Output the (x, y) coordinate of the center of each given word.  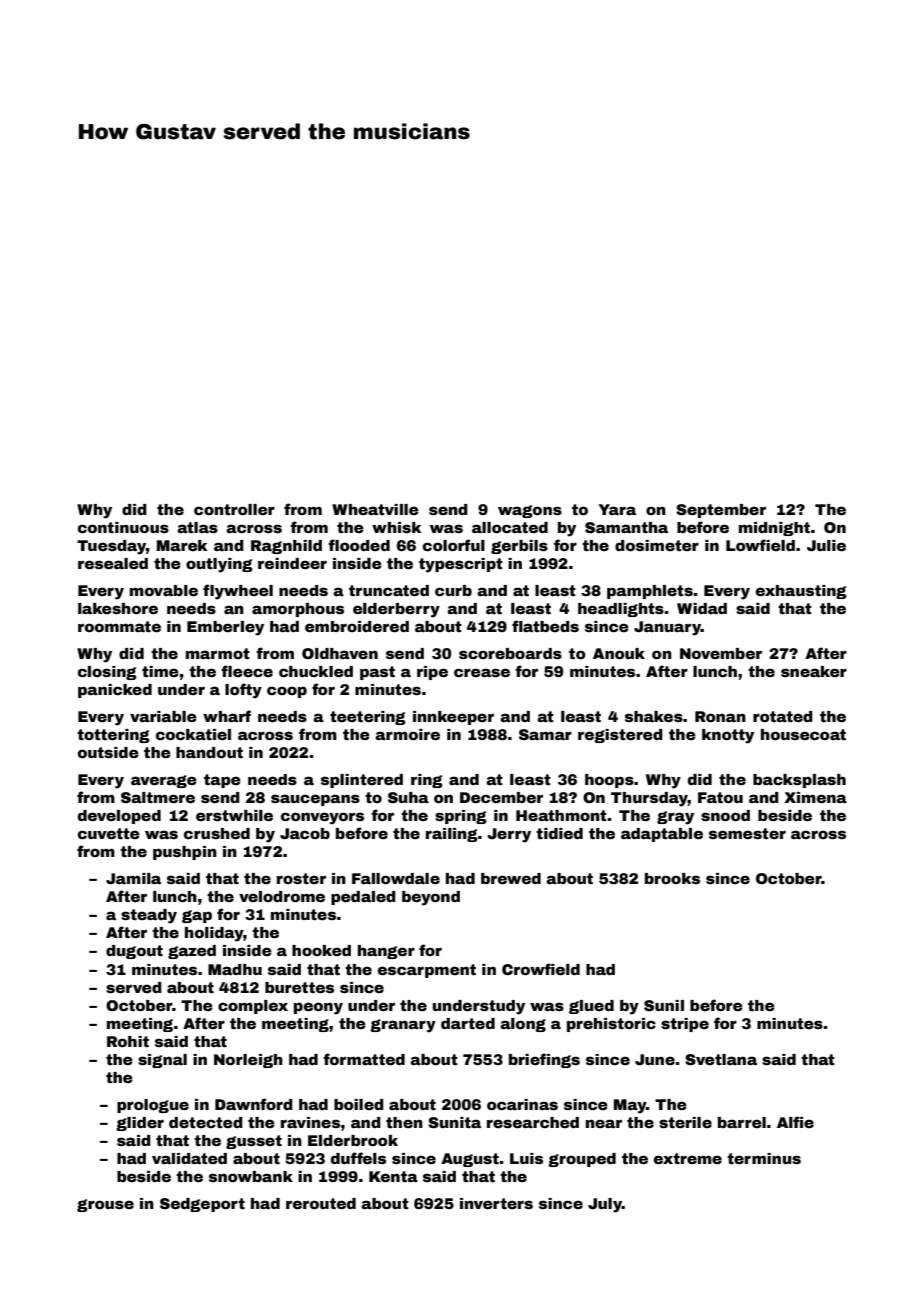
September (721, 511)
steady (149, 916)
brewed (511, 878)
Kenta (393, 1176)
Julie (826, 545)
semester (747, 833)
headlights (621, 610)
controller (234, 509)
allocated (510, 527)
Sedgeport (202, 1205)
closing (107, 673)
